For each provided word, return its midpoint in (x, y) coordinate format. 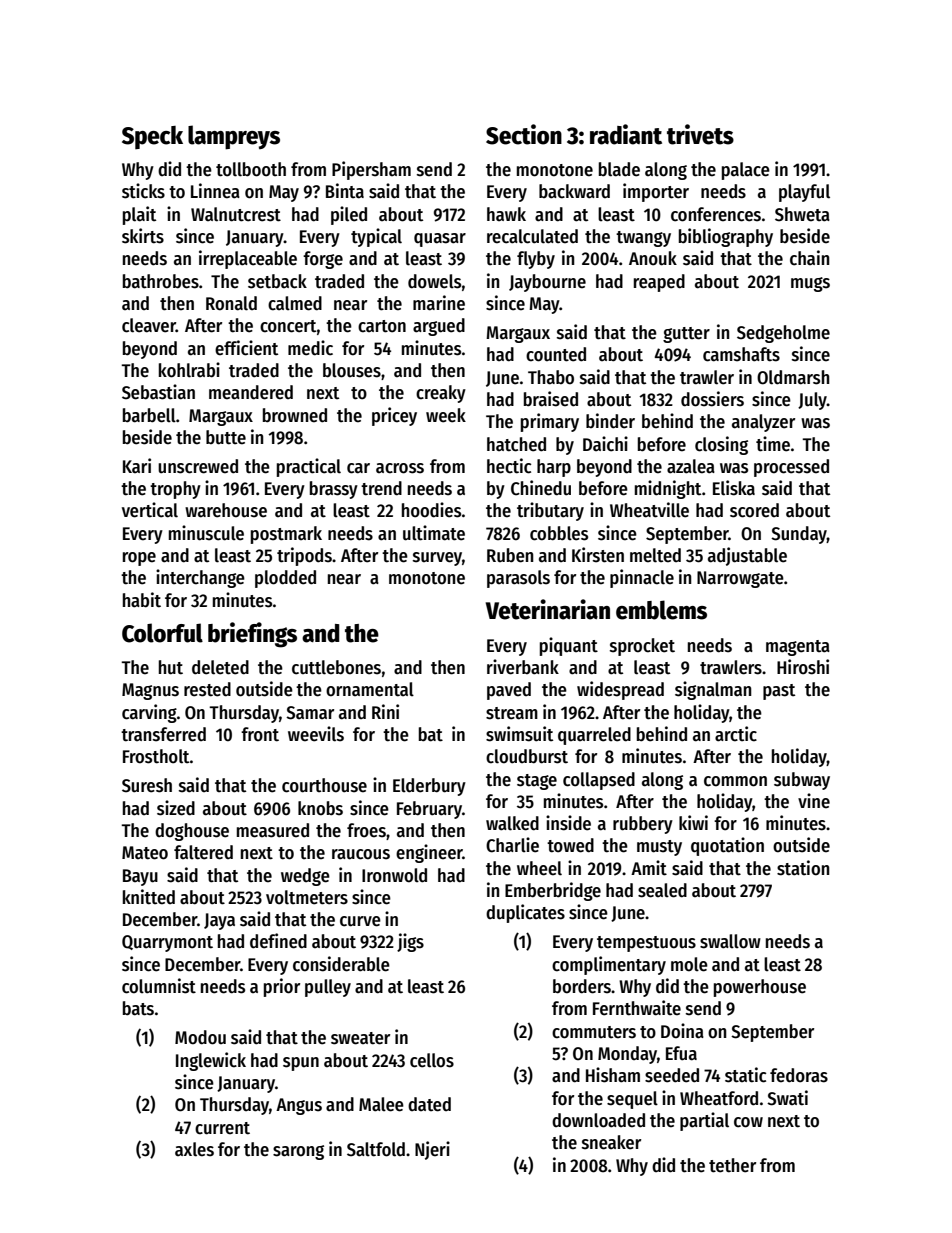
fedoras (799, 1075)
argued (439, 327)
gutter (686, 335)
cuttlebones (336, 667)
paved (509, 691)
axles (194, 1149)
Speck (152, 137)
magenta (798, 648)
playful (804, 193)
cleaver (149, 325)
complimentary (609, 965)
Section (524, 134)
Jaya (219, 921)
